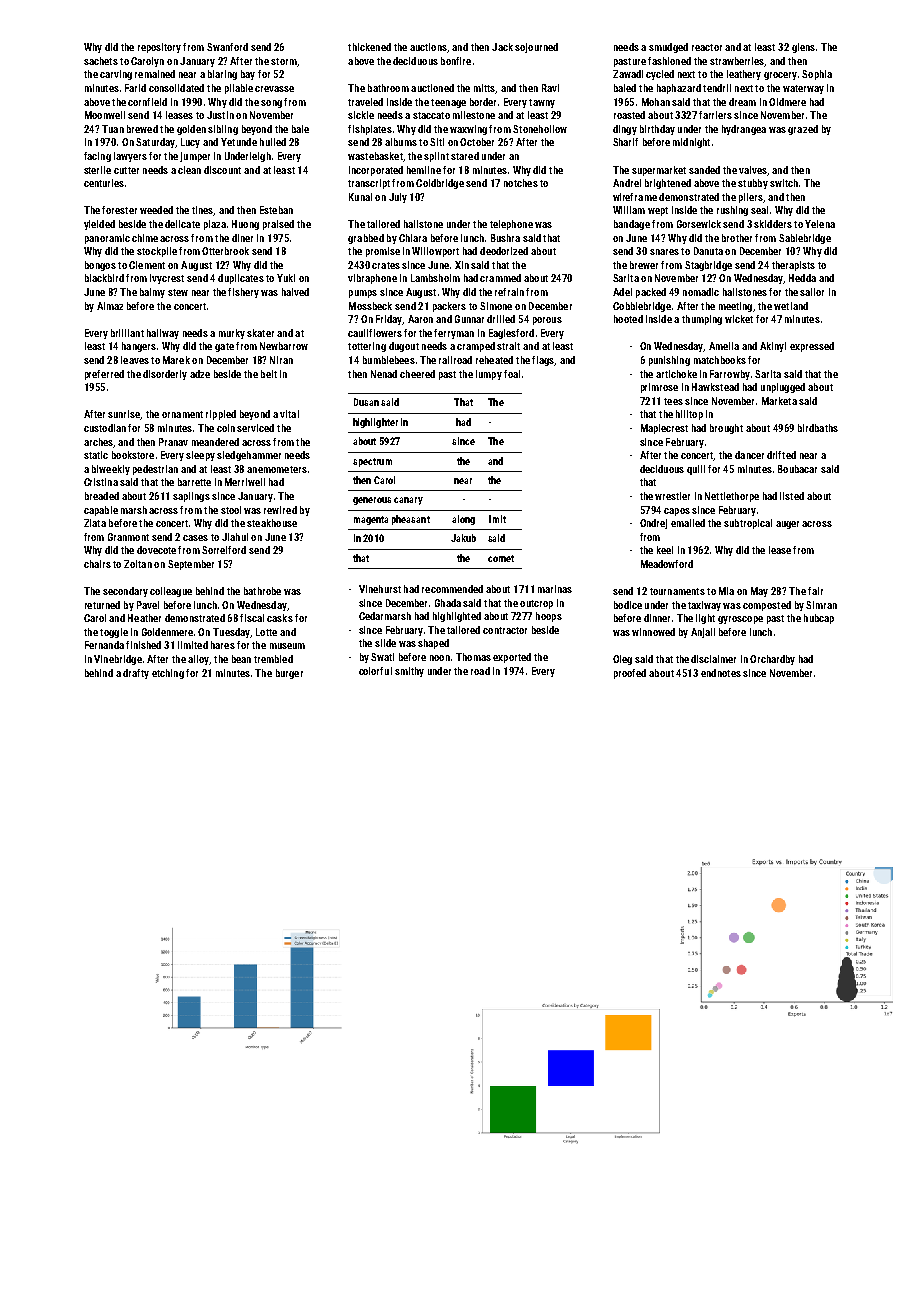 The width and height of the document is (924, 1308). Describe the element at coordinates (168, 674) in the document. I see `etching` at that location.
